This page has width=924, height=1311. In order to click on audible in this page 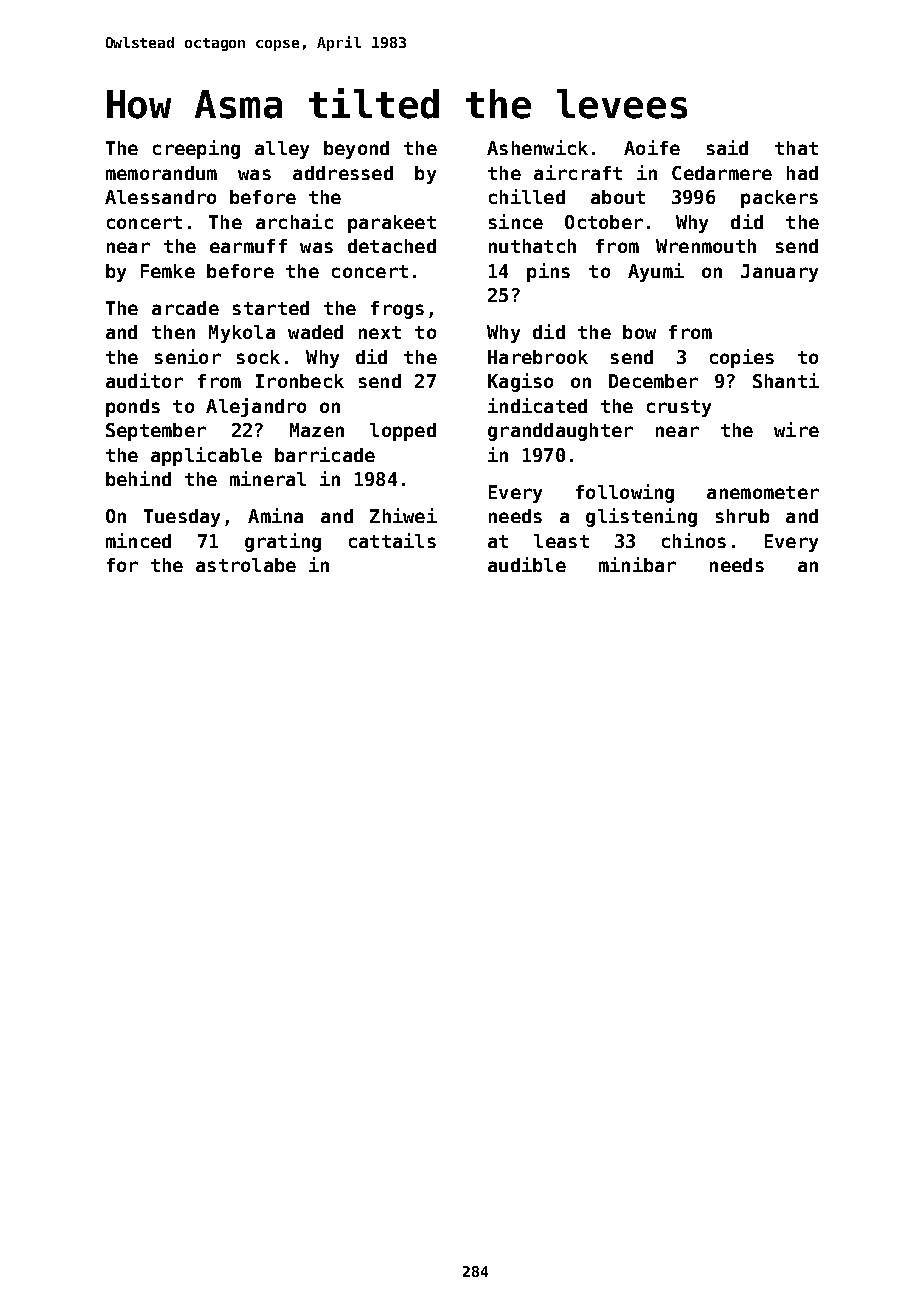, I will do `click(527, 564)`.
